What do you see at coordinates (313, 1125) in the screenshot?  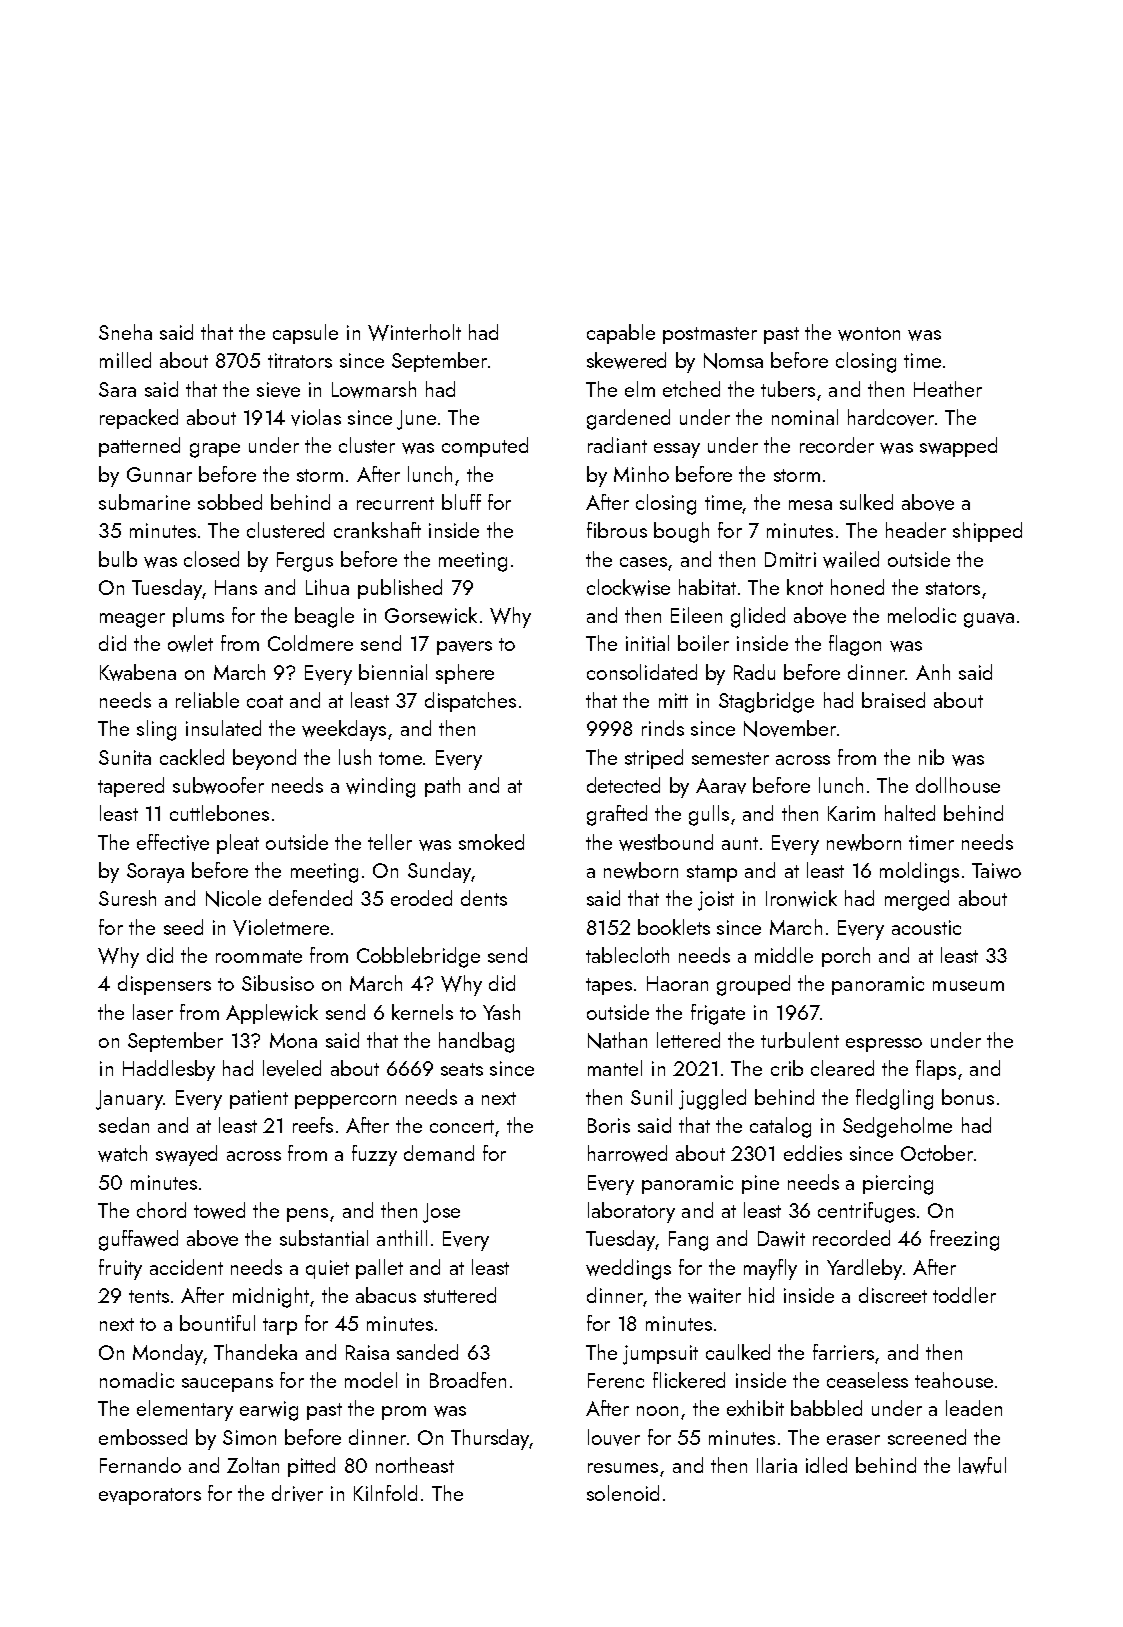 I see `reefs` at bounding box center [313, 1125].
